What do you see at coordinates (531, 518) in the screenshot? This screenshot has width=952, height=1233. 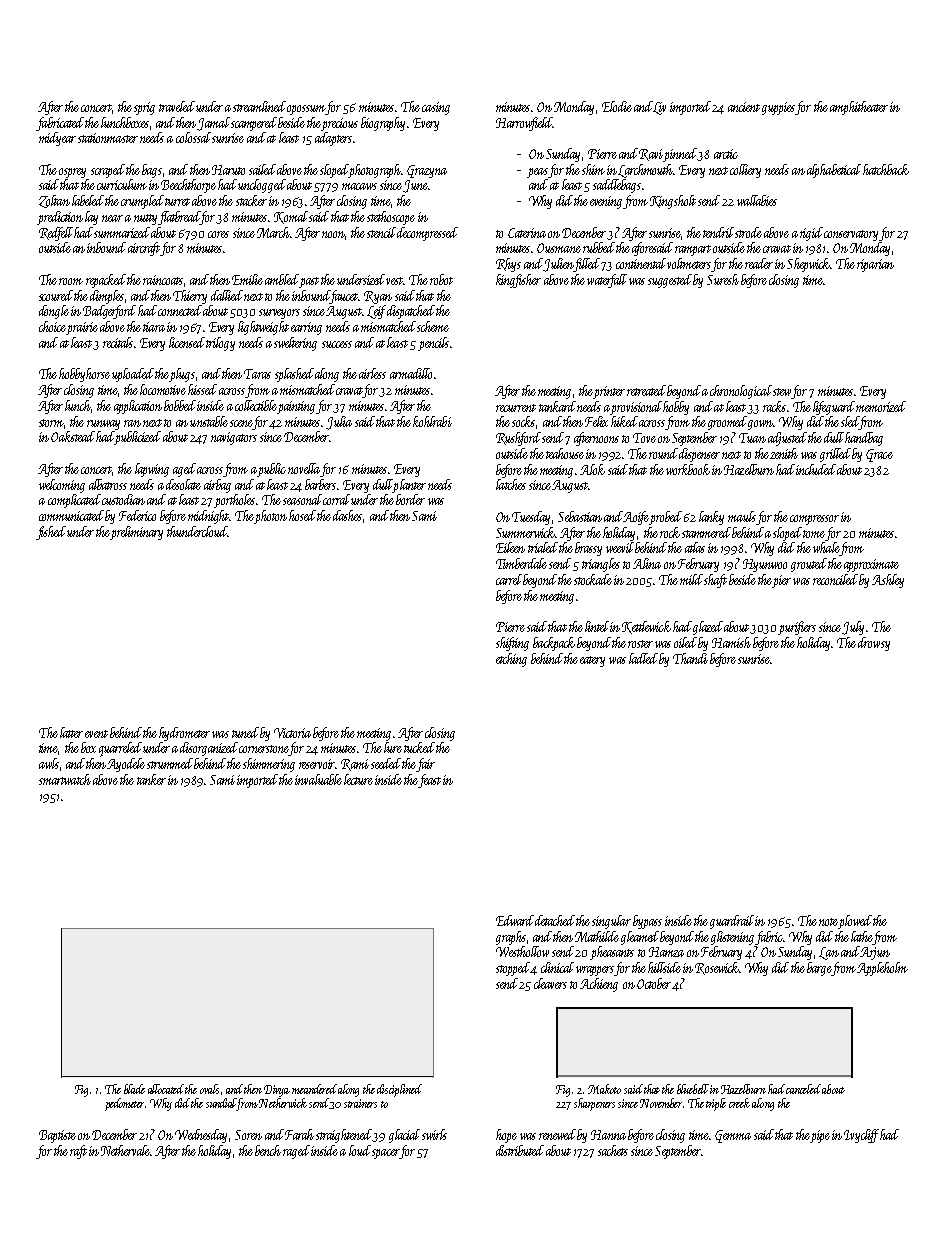 I see `Tuesday` at bounding box center [531, 518].
